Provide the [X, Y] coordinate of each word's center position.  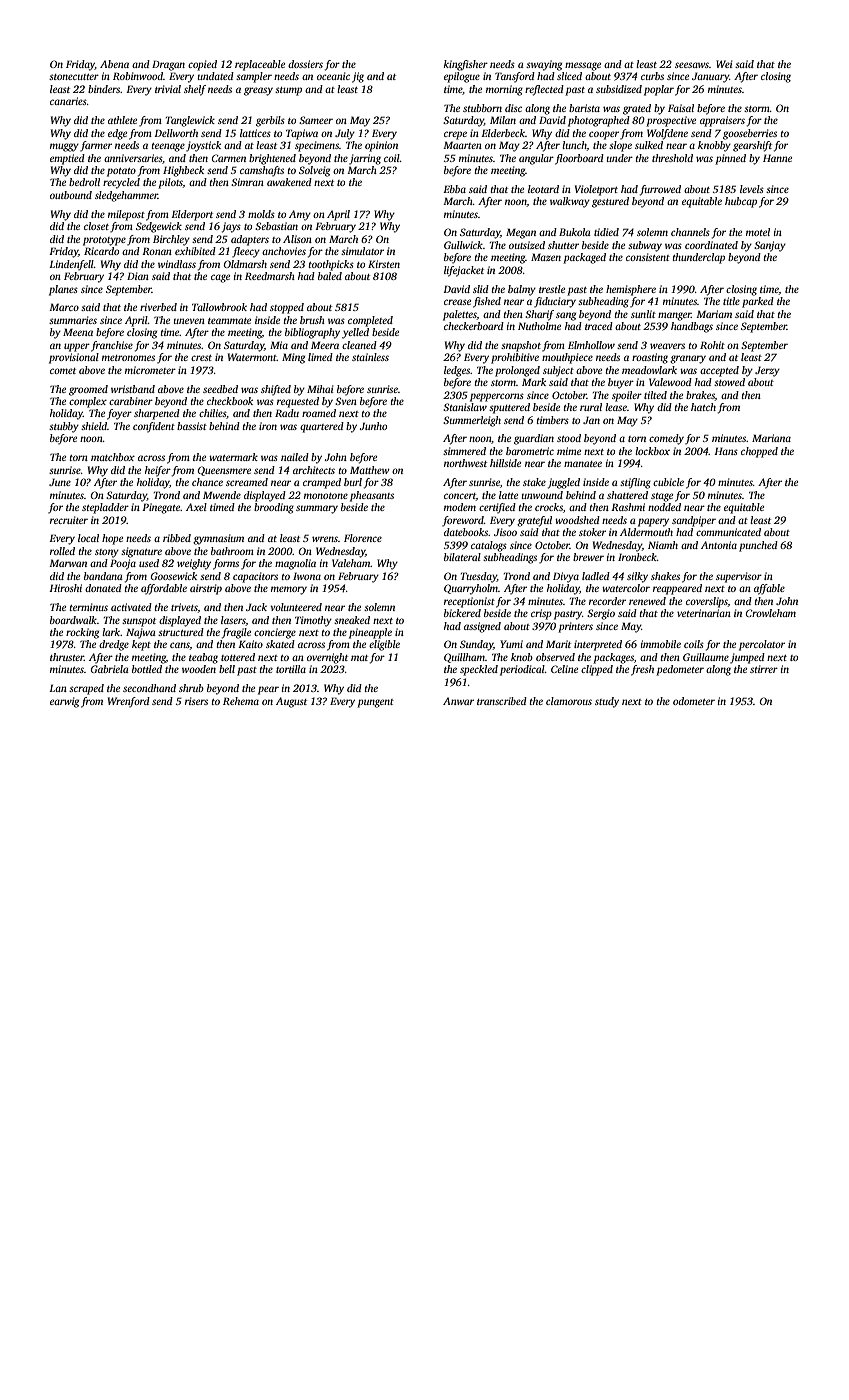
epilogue [462, 77]
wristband [133, 389]
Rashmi [628, 507]
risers [196, 701]
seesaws [692, 65]
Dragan [168, 65]
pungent [375, 703]
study [607, 702]
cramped [322, 483]
